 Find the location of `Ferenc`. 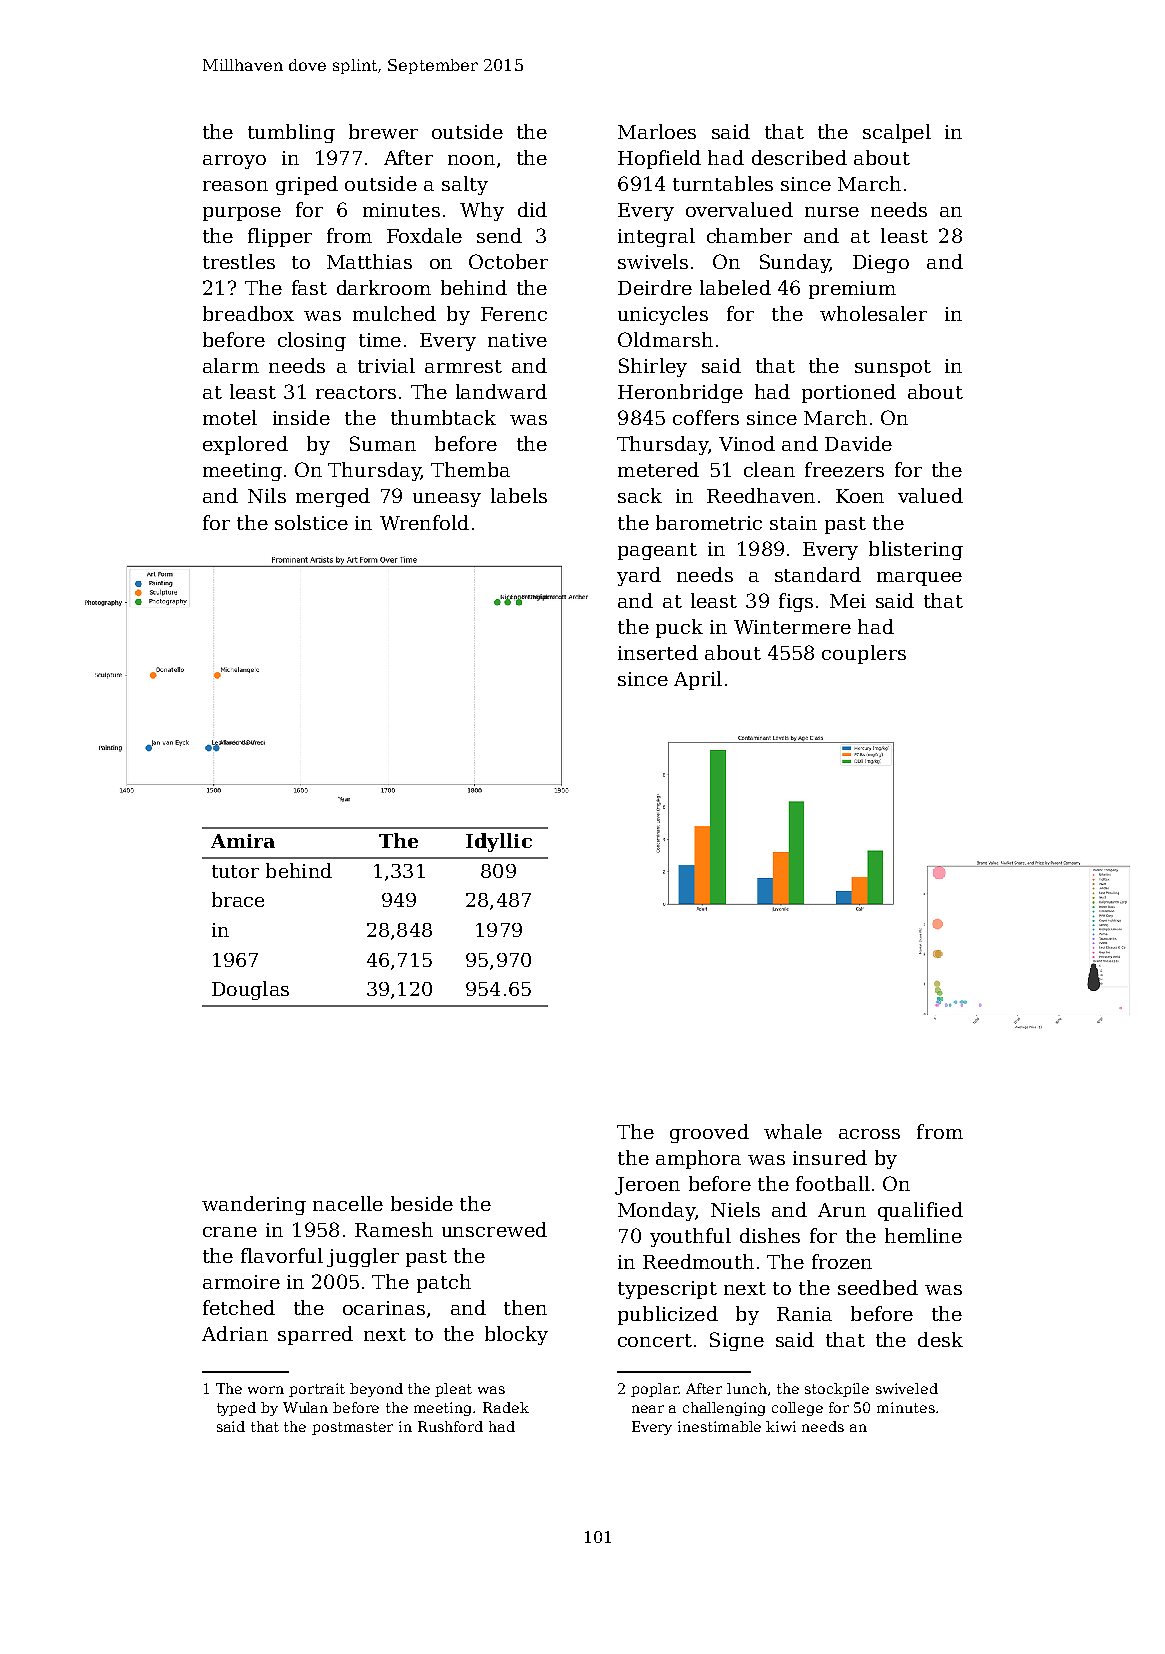

Ferenc is located at coordinates (514, 314).
